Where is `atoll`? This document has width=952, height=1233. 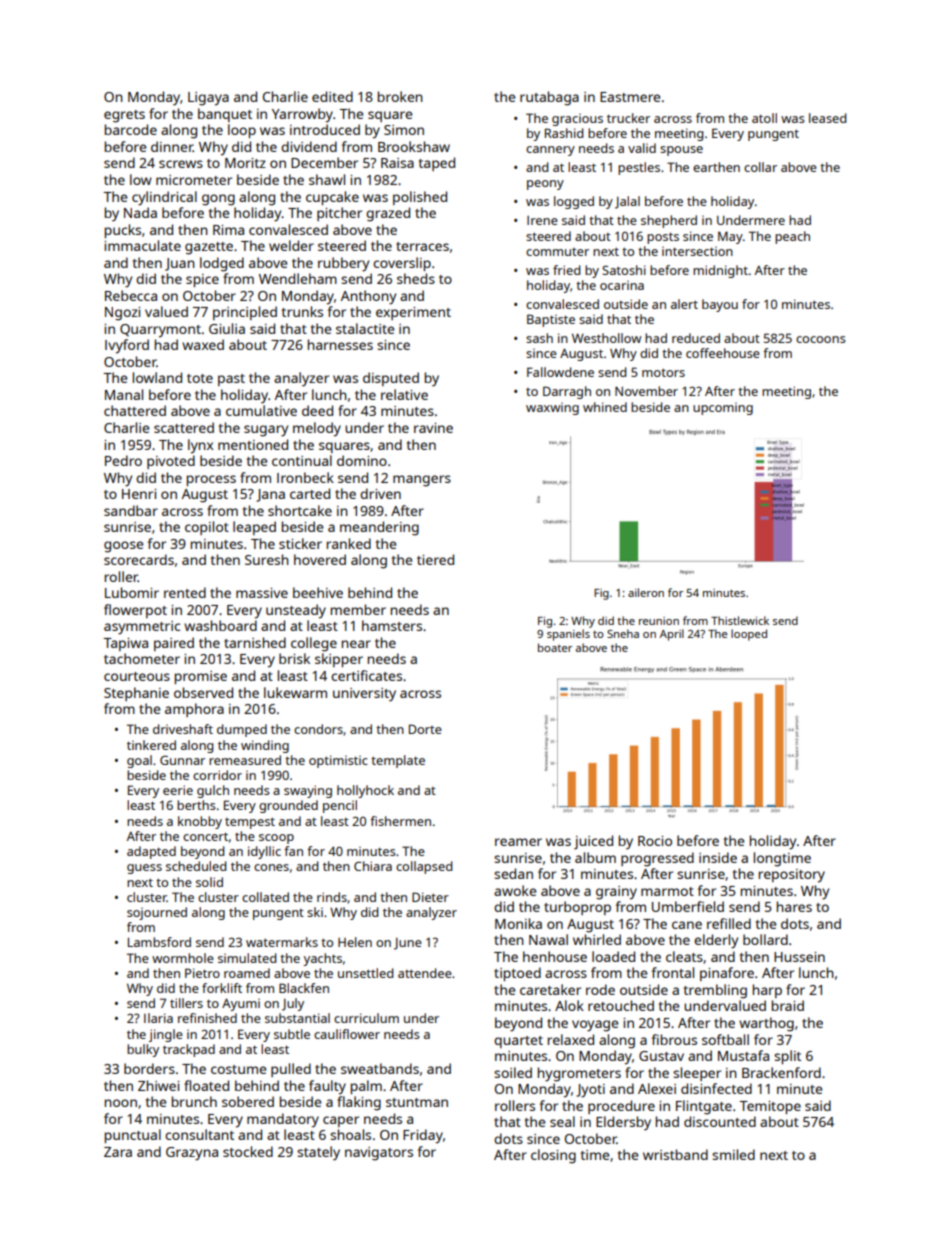 atoll is located at coordinates (764, 118).
